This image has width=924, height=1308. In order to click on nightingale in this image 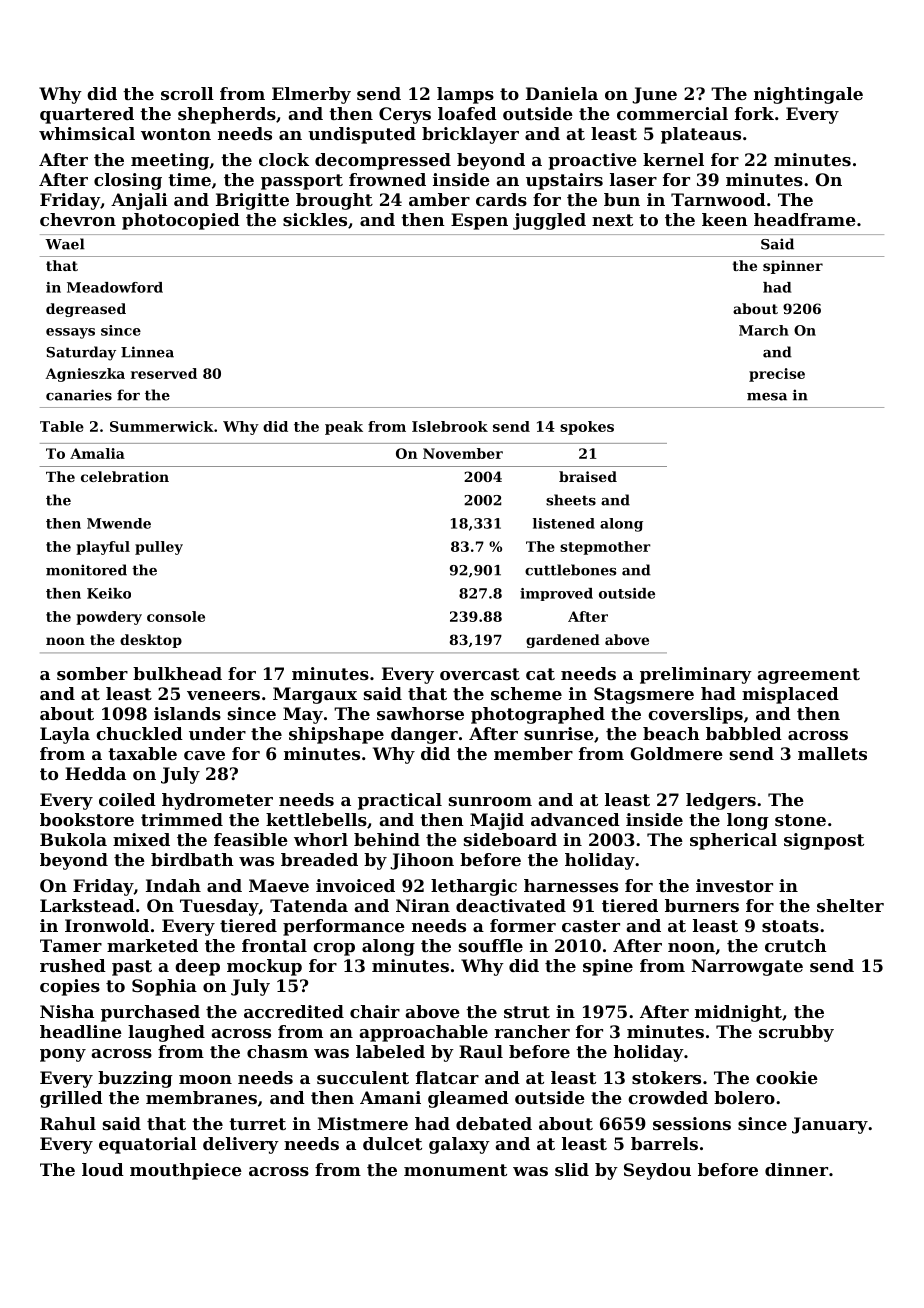, I will do `click(808, 95)`.
